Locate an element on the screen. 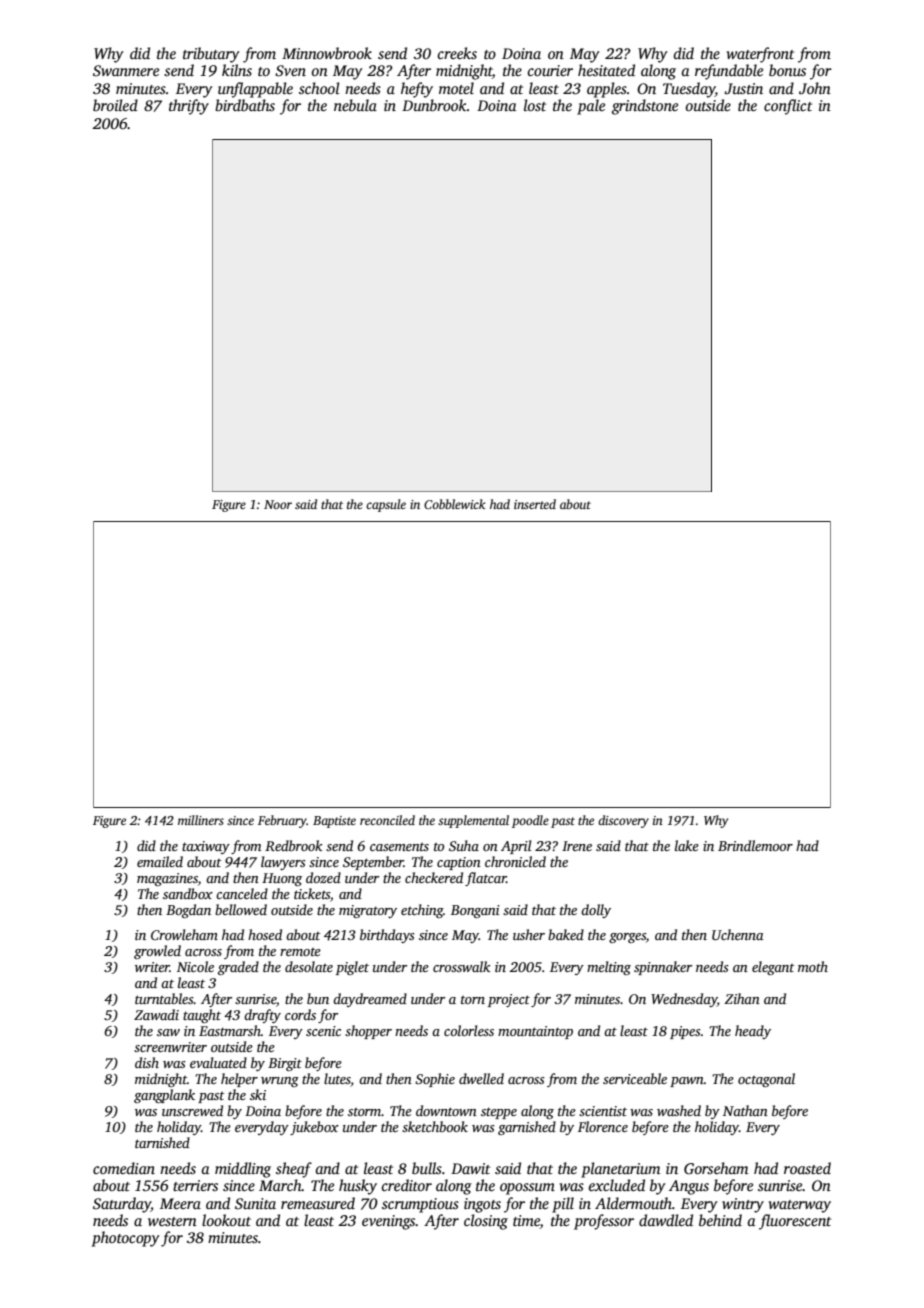  supplemental is located at coordinates (473, 821).
